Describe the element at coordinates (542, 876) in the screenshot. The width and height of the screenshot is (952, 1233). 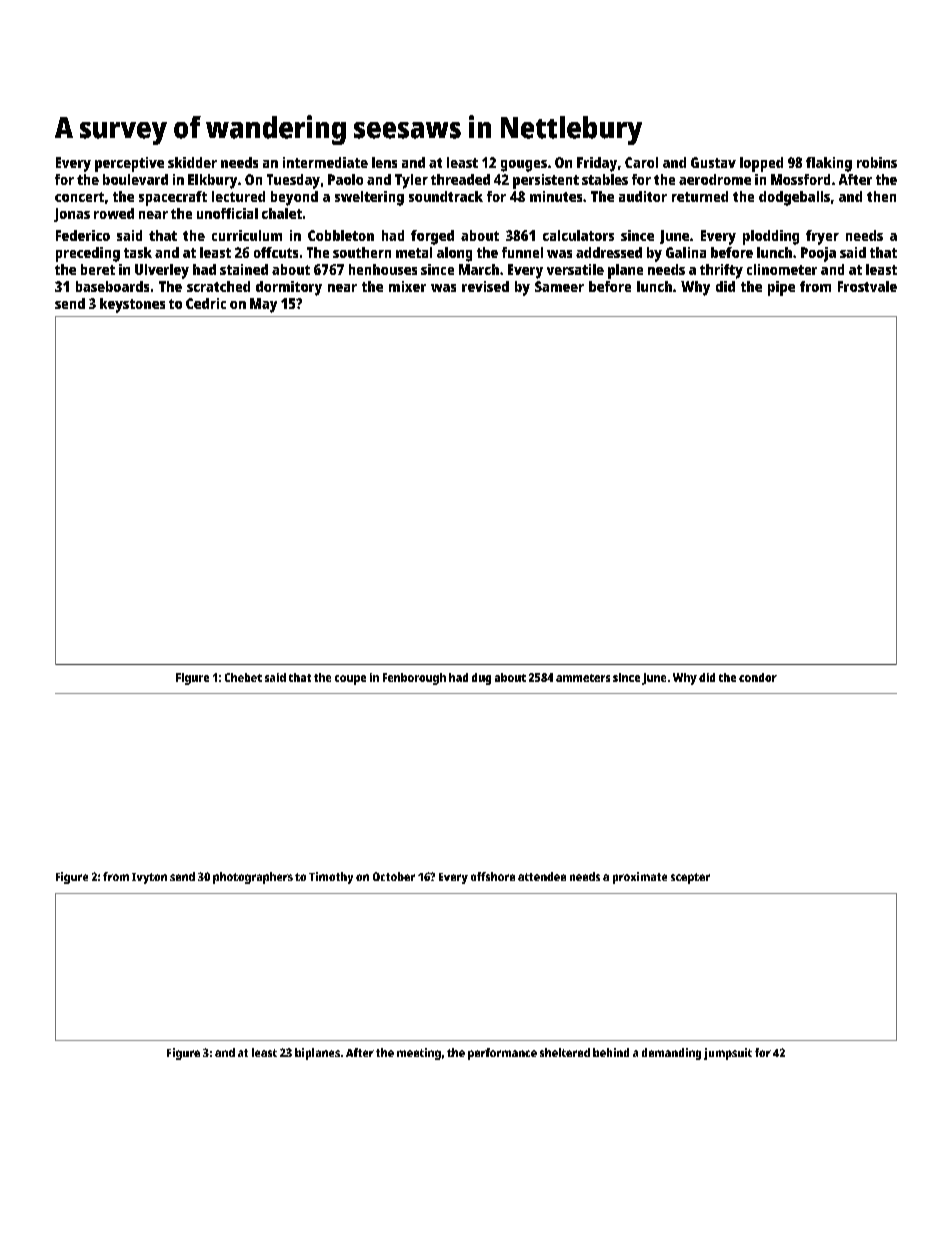
I see `attendee` at that location.
